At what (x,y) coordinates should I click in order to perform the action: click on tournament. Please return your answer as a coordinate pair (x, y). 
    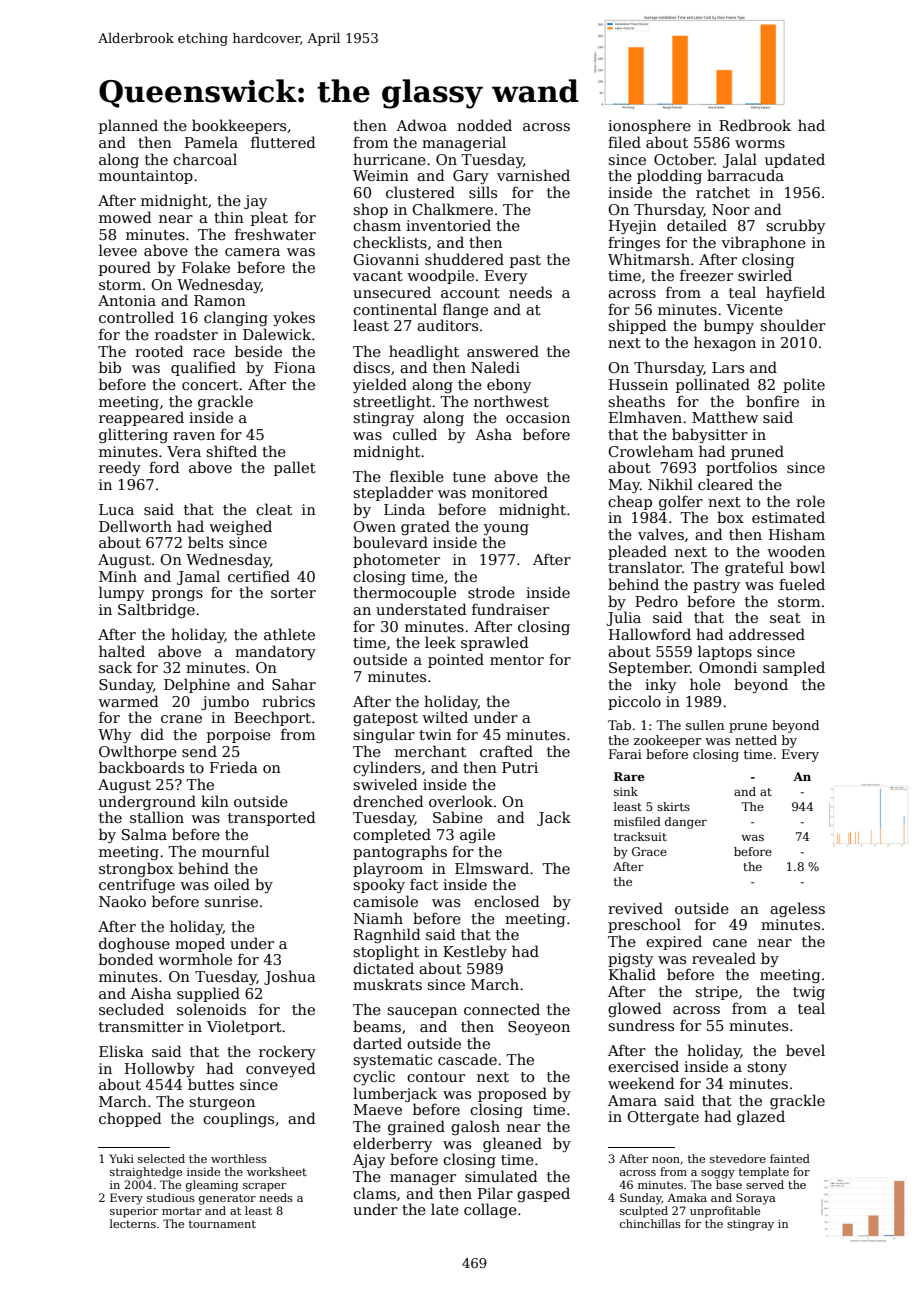
    Looking at the image, I should click on (222, 1224).
